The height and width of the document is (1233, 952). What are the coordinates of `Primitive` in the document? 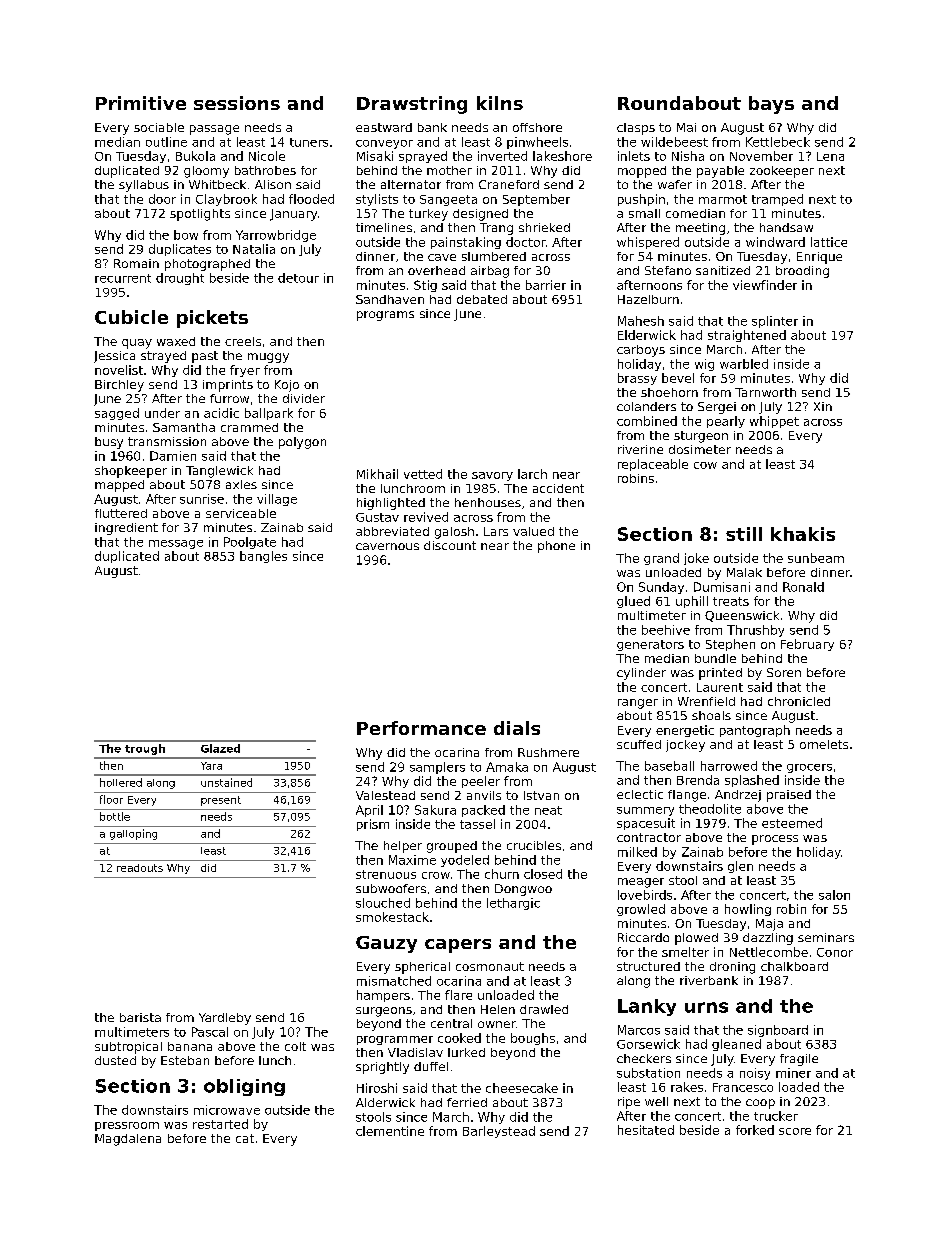 It's located at (141, 103).
